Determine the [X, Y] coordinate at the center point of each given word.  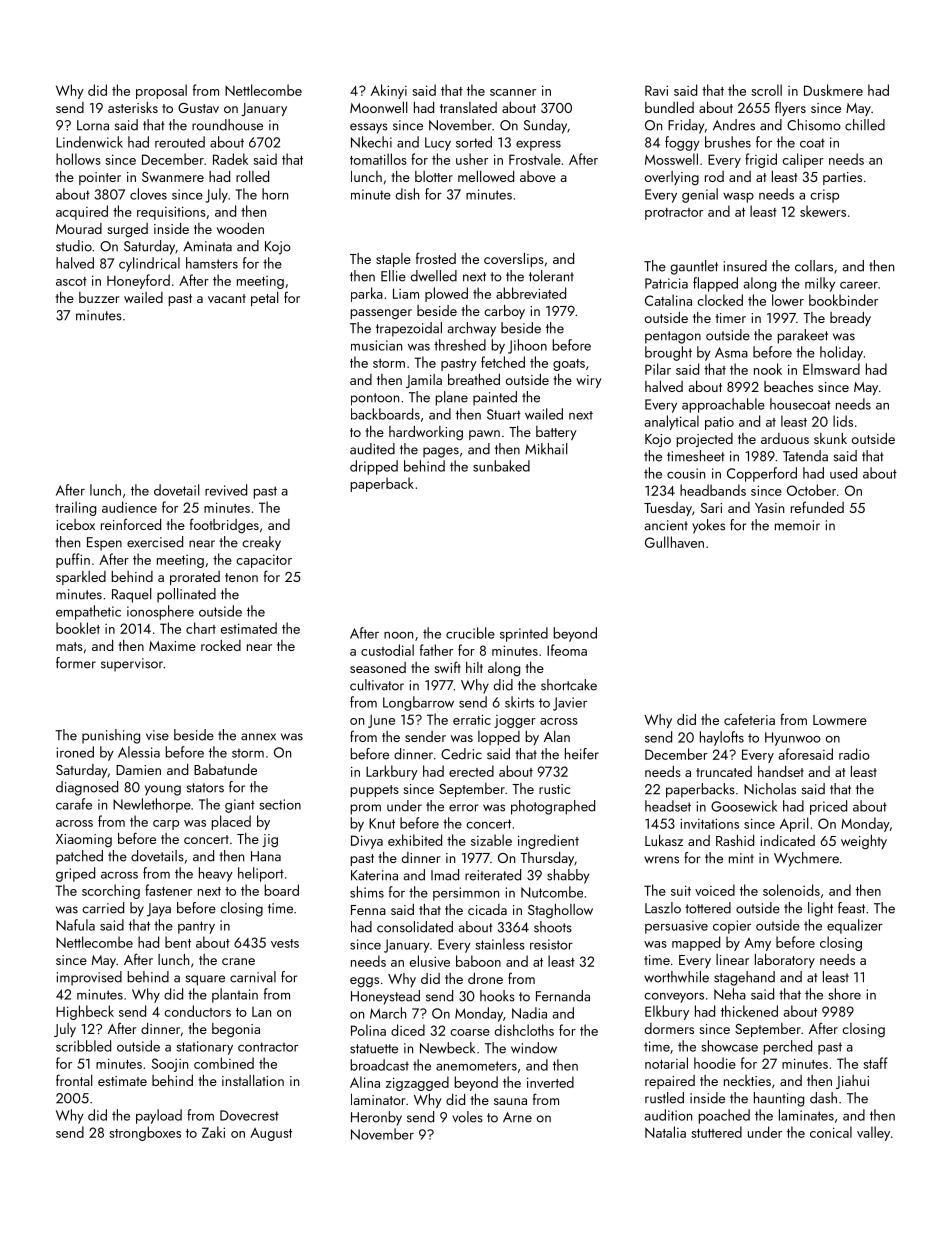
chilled [865, 125]
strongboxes [145, 1133]
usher [472, 159]
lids [843, 421]
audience [129, 507]
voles [467, 1117]
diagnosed [87, 788]
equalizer [855, 926]
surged [127, 230]
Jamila [424, 381]
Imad [445, 875]
